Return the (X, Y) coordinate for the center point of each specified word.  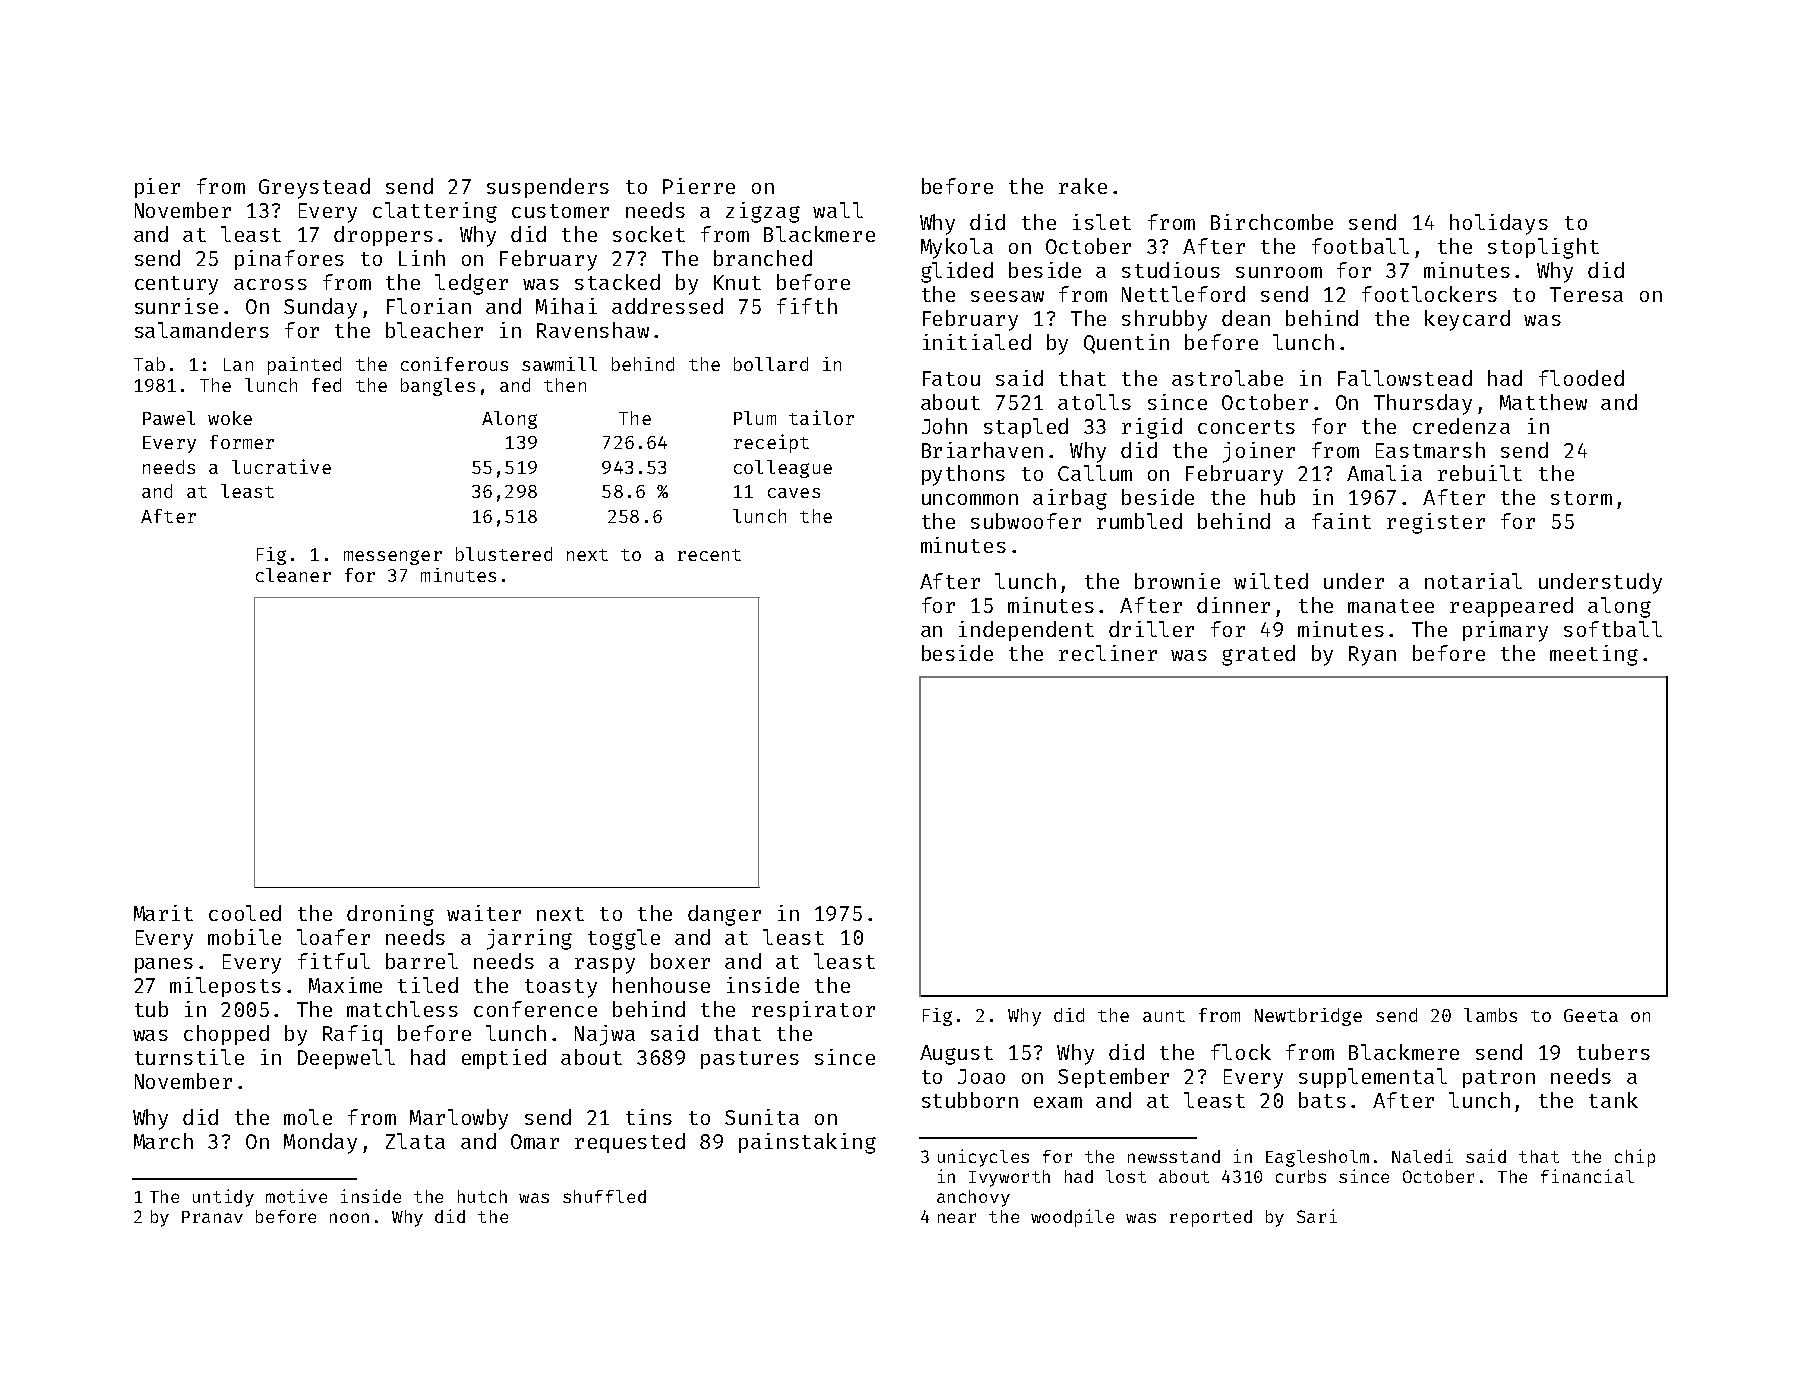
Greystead (314, 188)
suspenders (548, 188)
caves (794, 493)
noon (349, 1218)
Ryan (1372, 656)
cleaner (293, 575)
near (957, 1218)
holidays (1499, 224)
